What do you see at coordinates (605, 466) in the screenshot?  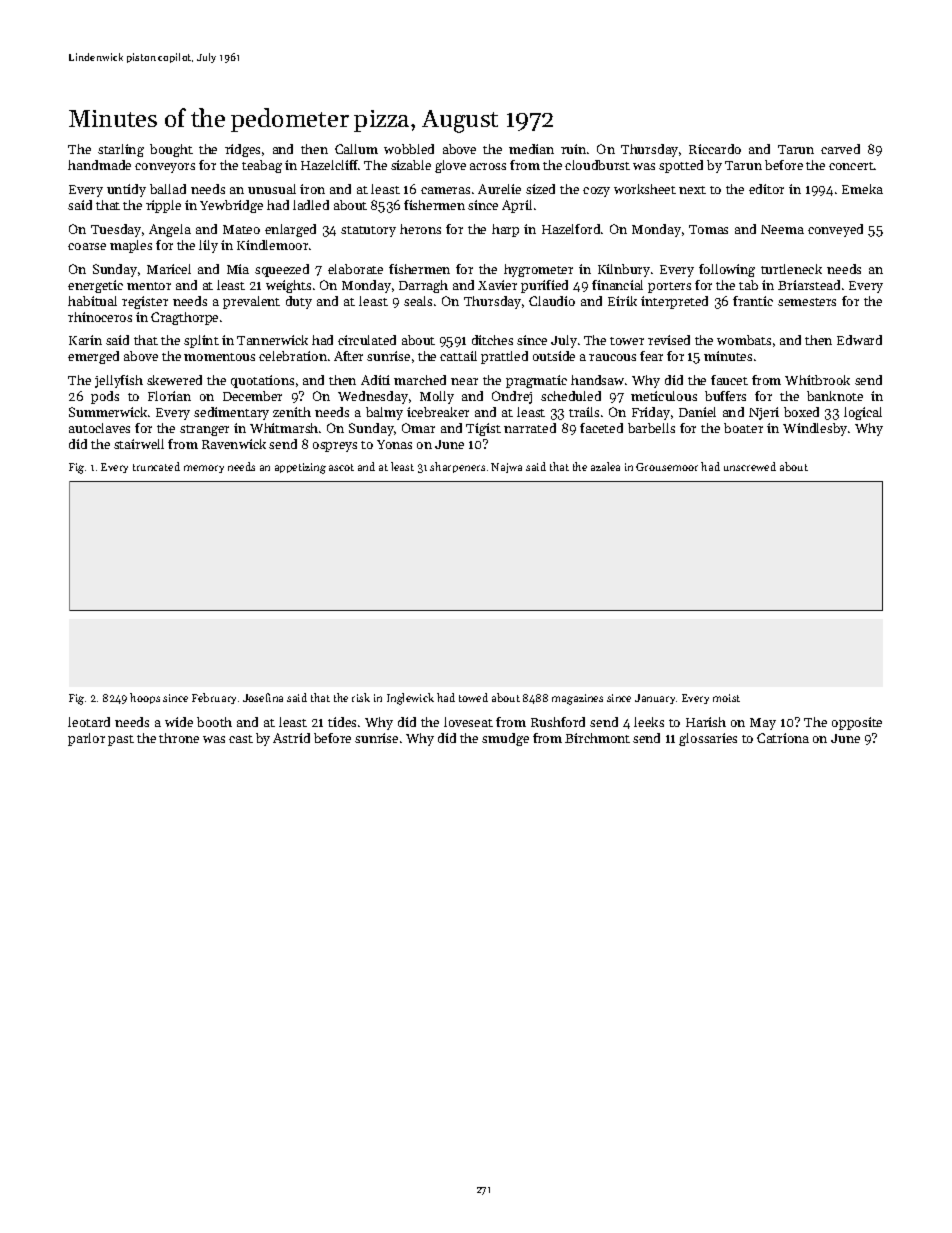 I see `azalea` at bounding box center [605, 466].
